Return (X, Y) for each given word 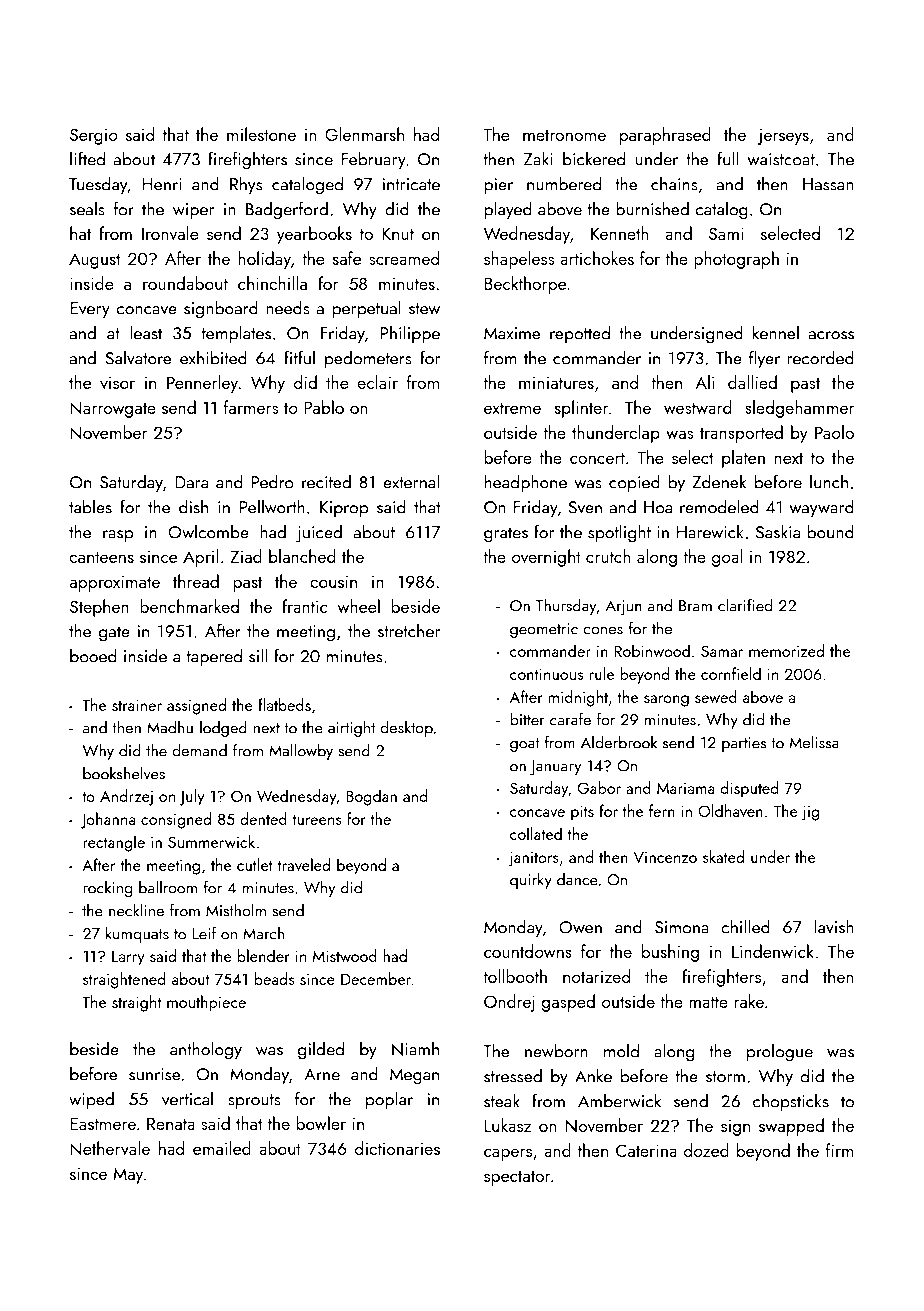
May (128, 1176)
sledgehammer (800, 409)
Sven (585, 507)
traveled (304, 864)
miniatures (556, 382)
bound (830, 532)
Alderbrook (619, 742)
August (95, 261)
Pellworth (272, 507)
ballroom (168, 887)
